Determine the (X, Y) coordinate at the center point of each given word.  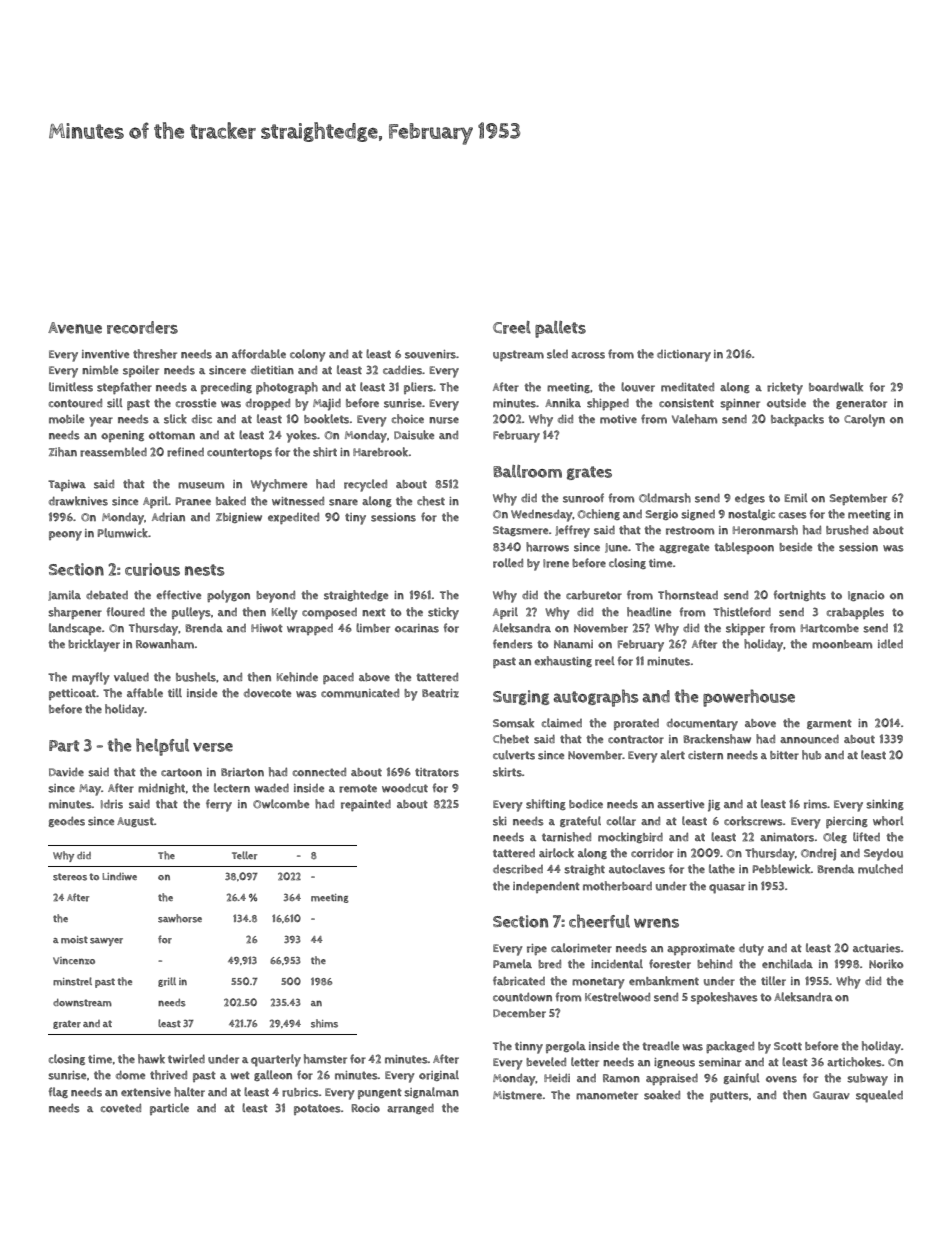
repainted (366, 805)
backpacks (797, 420)
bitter (784, 755)
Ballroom (527, 471)
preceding (226, 388)
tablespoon (744, 548)
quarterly (276, 1060)
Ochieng (599, 514)
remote (358, 788)
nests (204, 570)
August (135, 822)
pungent (380, 1093)
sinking (885, 804)
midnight (161, 788)
